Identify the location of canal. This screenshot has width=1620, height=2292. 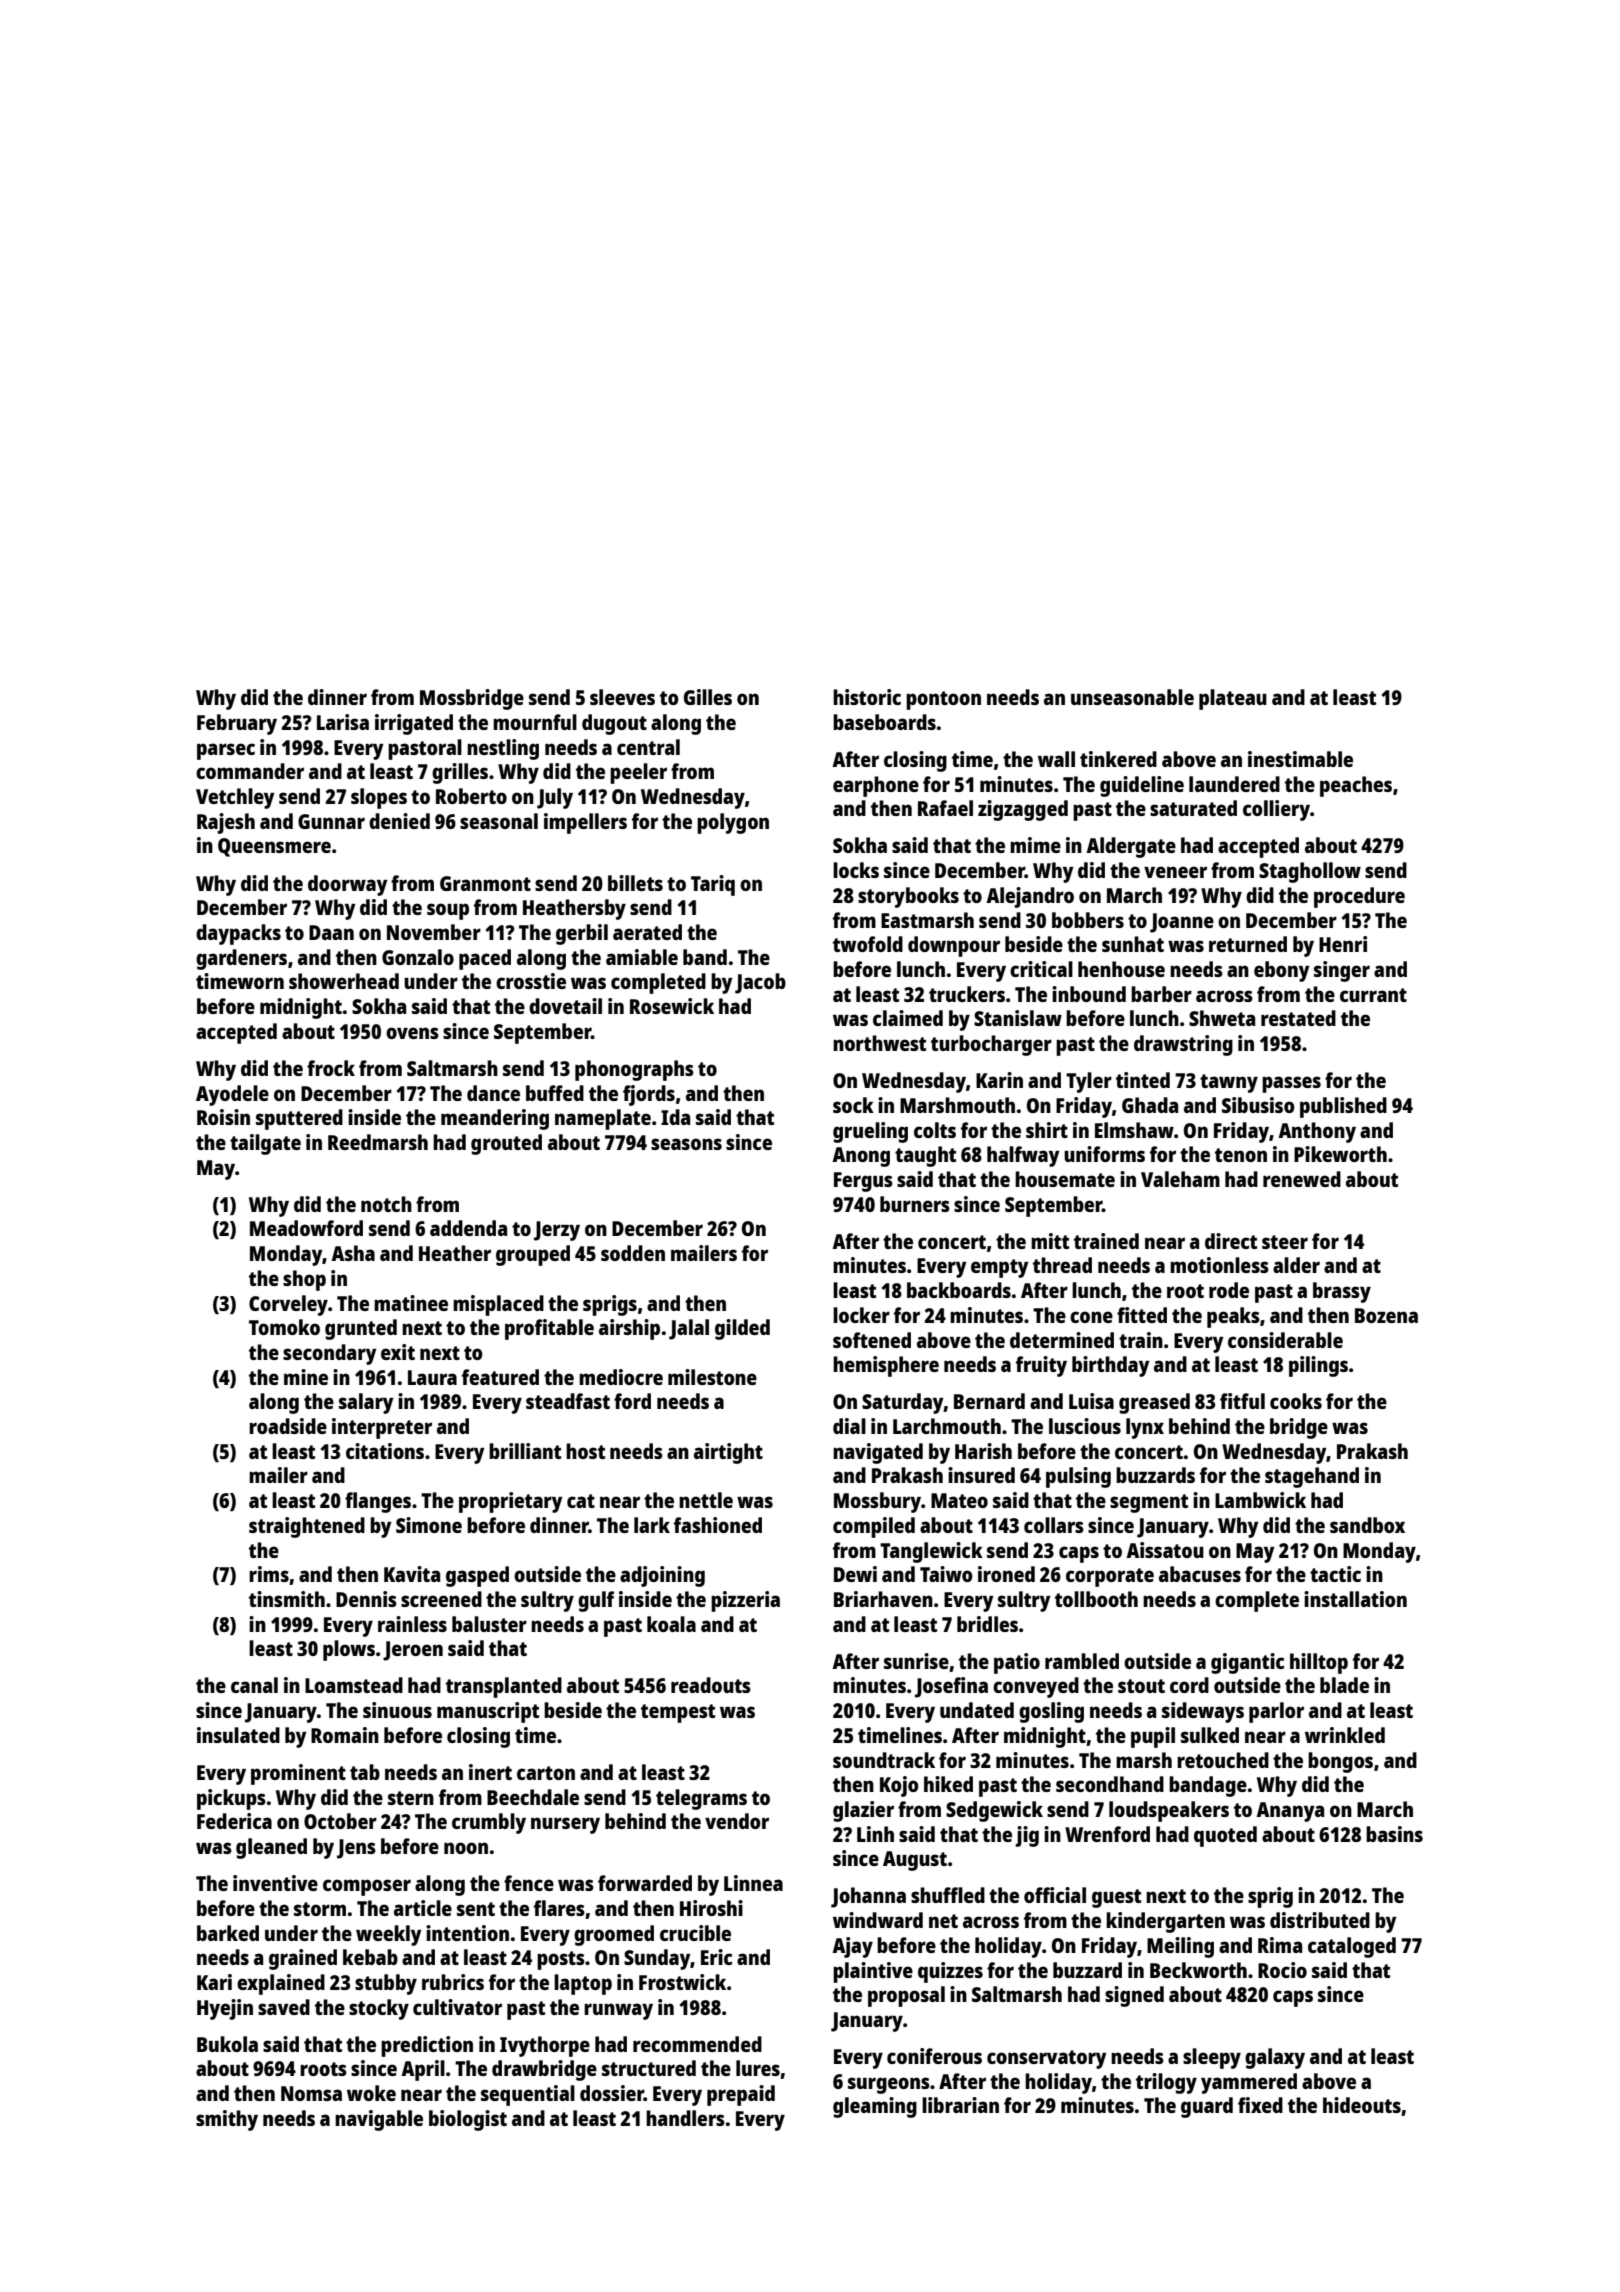
(254, 1685).
